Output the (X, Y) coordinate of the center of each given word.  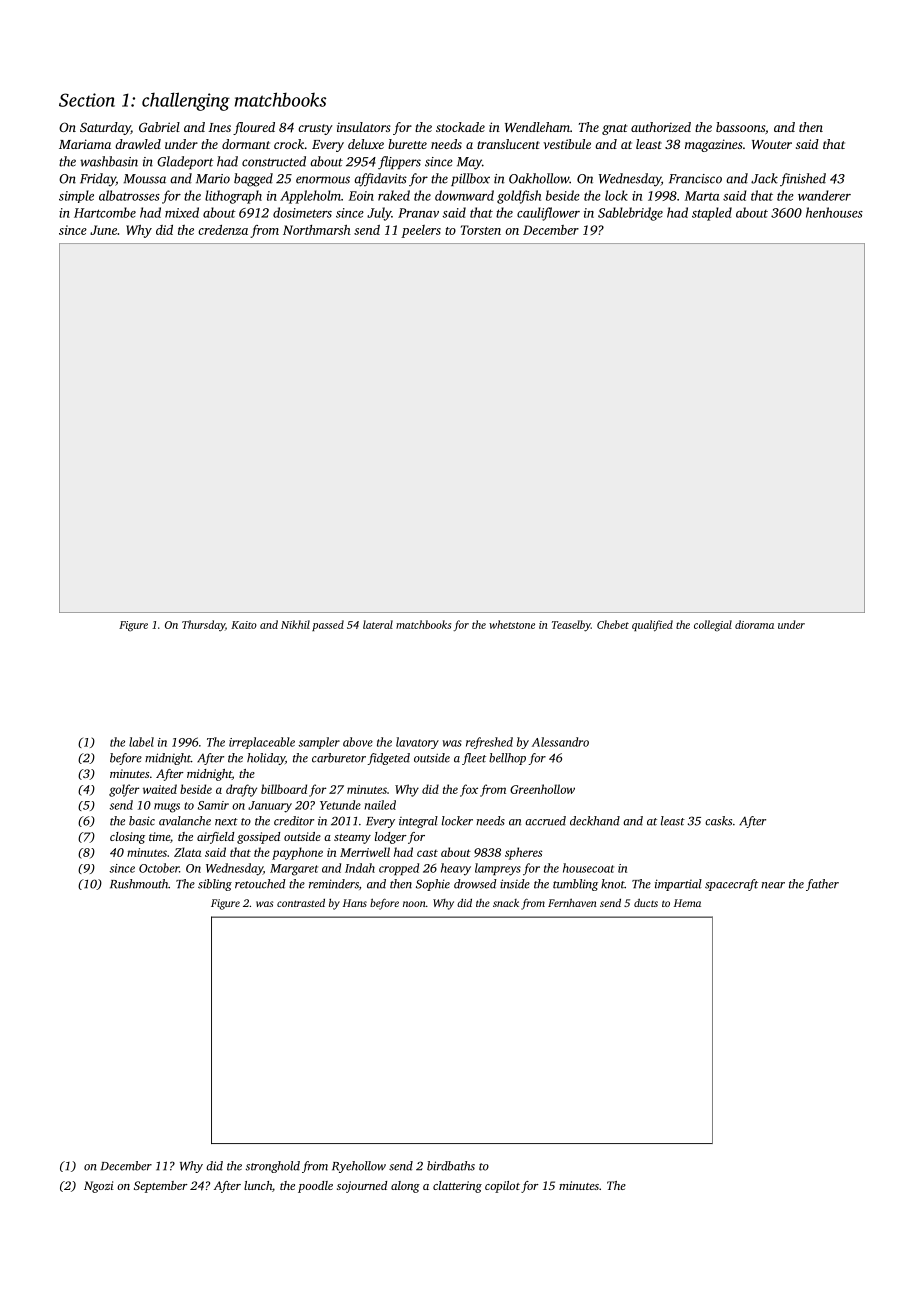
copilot (502, 1187)
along (405, 1187)
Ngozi (99, 1187)
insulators (364, 127)
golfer (124, 790)
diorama (754, 624)
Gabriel (159, 127)
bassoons (740, 127)
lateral (378, 624)
